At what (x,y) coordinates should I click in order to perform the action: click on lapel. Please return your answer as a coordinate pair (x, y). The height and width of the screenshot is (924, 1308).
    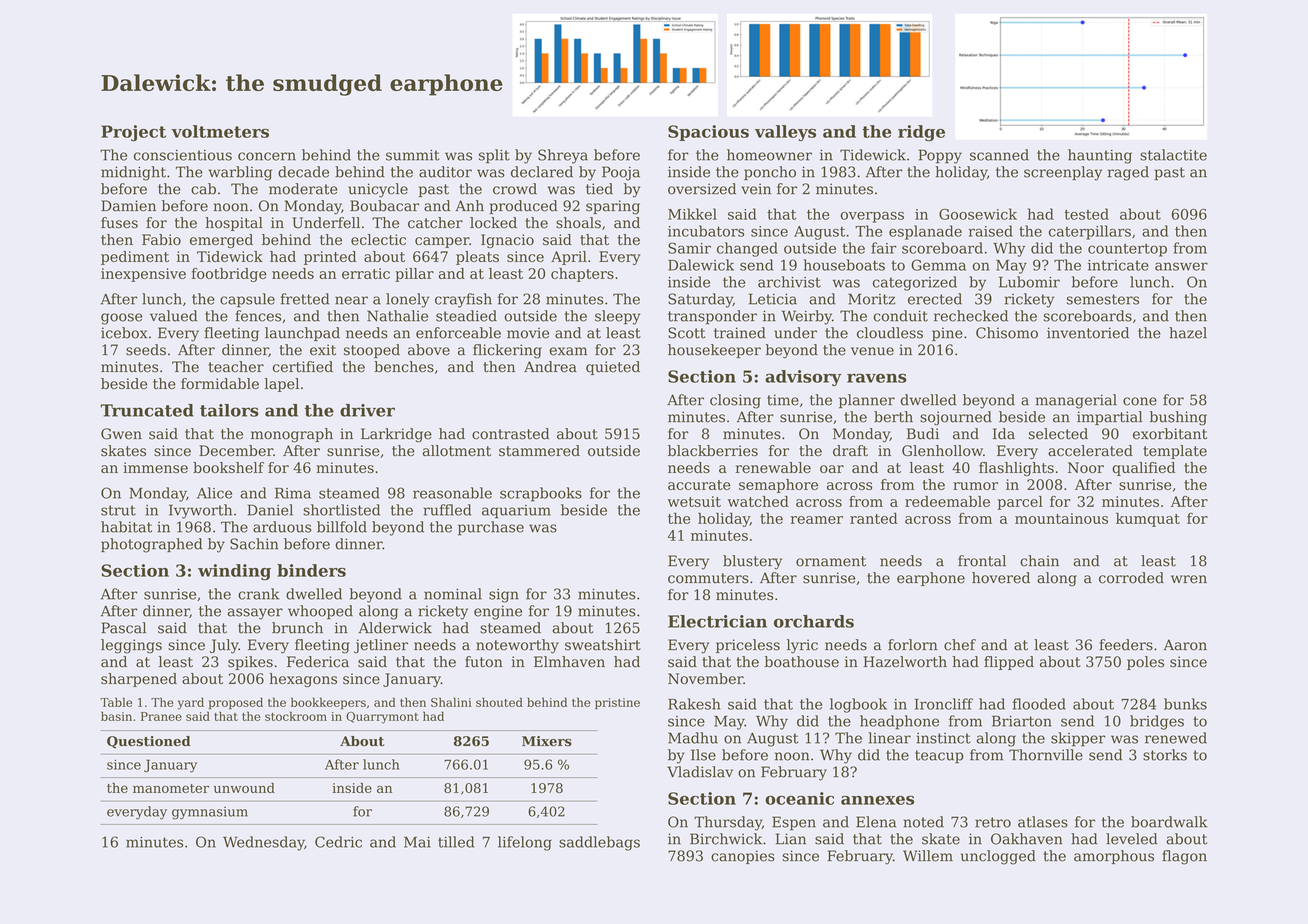
    Looking at the image, I should click on (282, 385).
